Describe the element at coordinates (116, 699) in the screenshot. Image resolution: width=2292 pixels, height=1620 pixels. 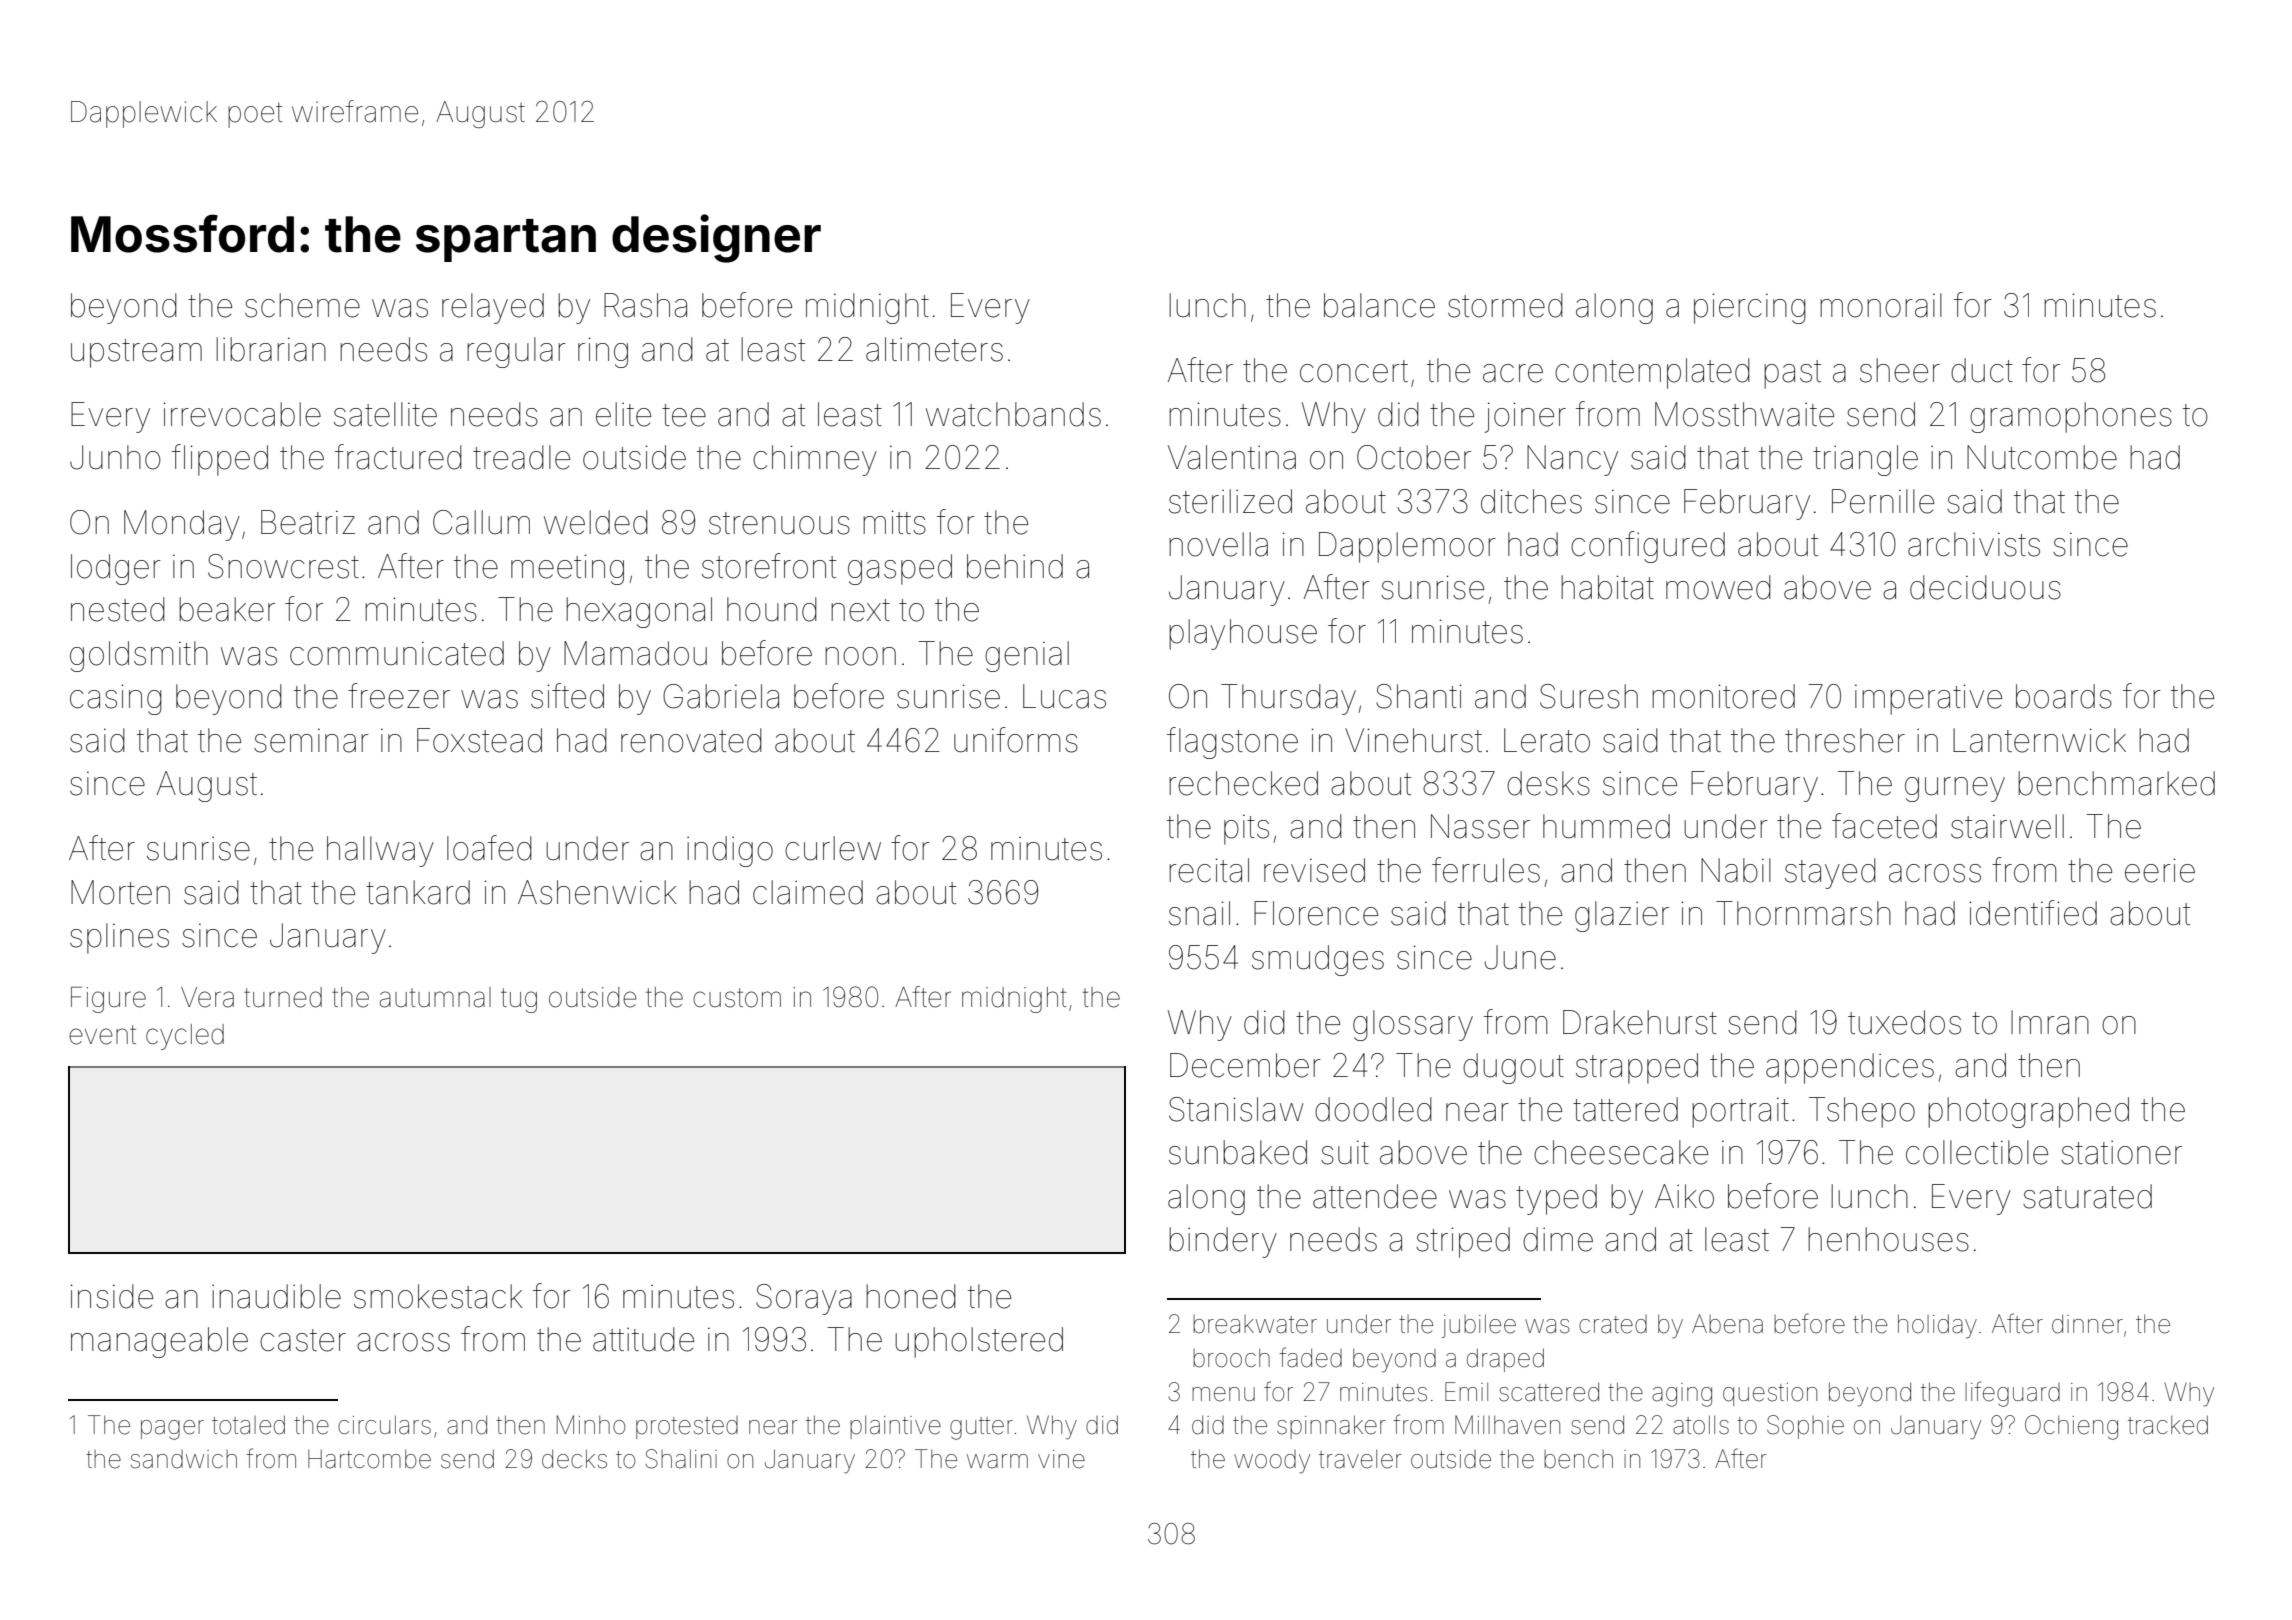
I see `casing` at that location.
